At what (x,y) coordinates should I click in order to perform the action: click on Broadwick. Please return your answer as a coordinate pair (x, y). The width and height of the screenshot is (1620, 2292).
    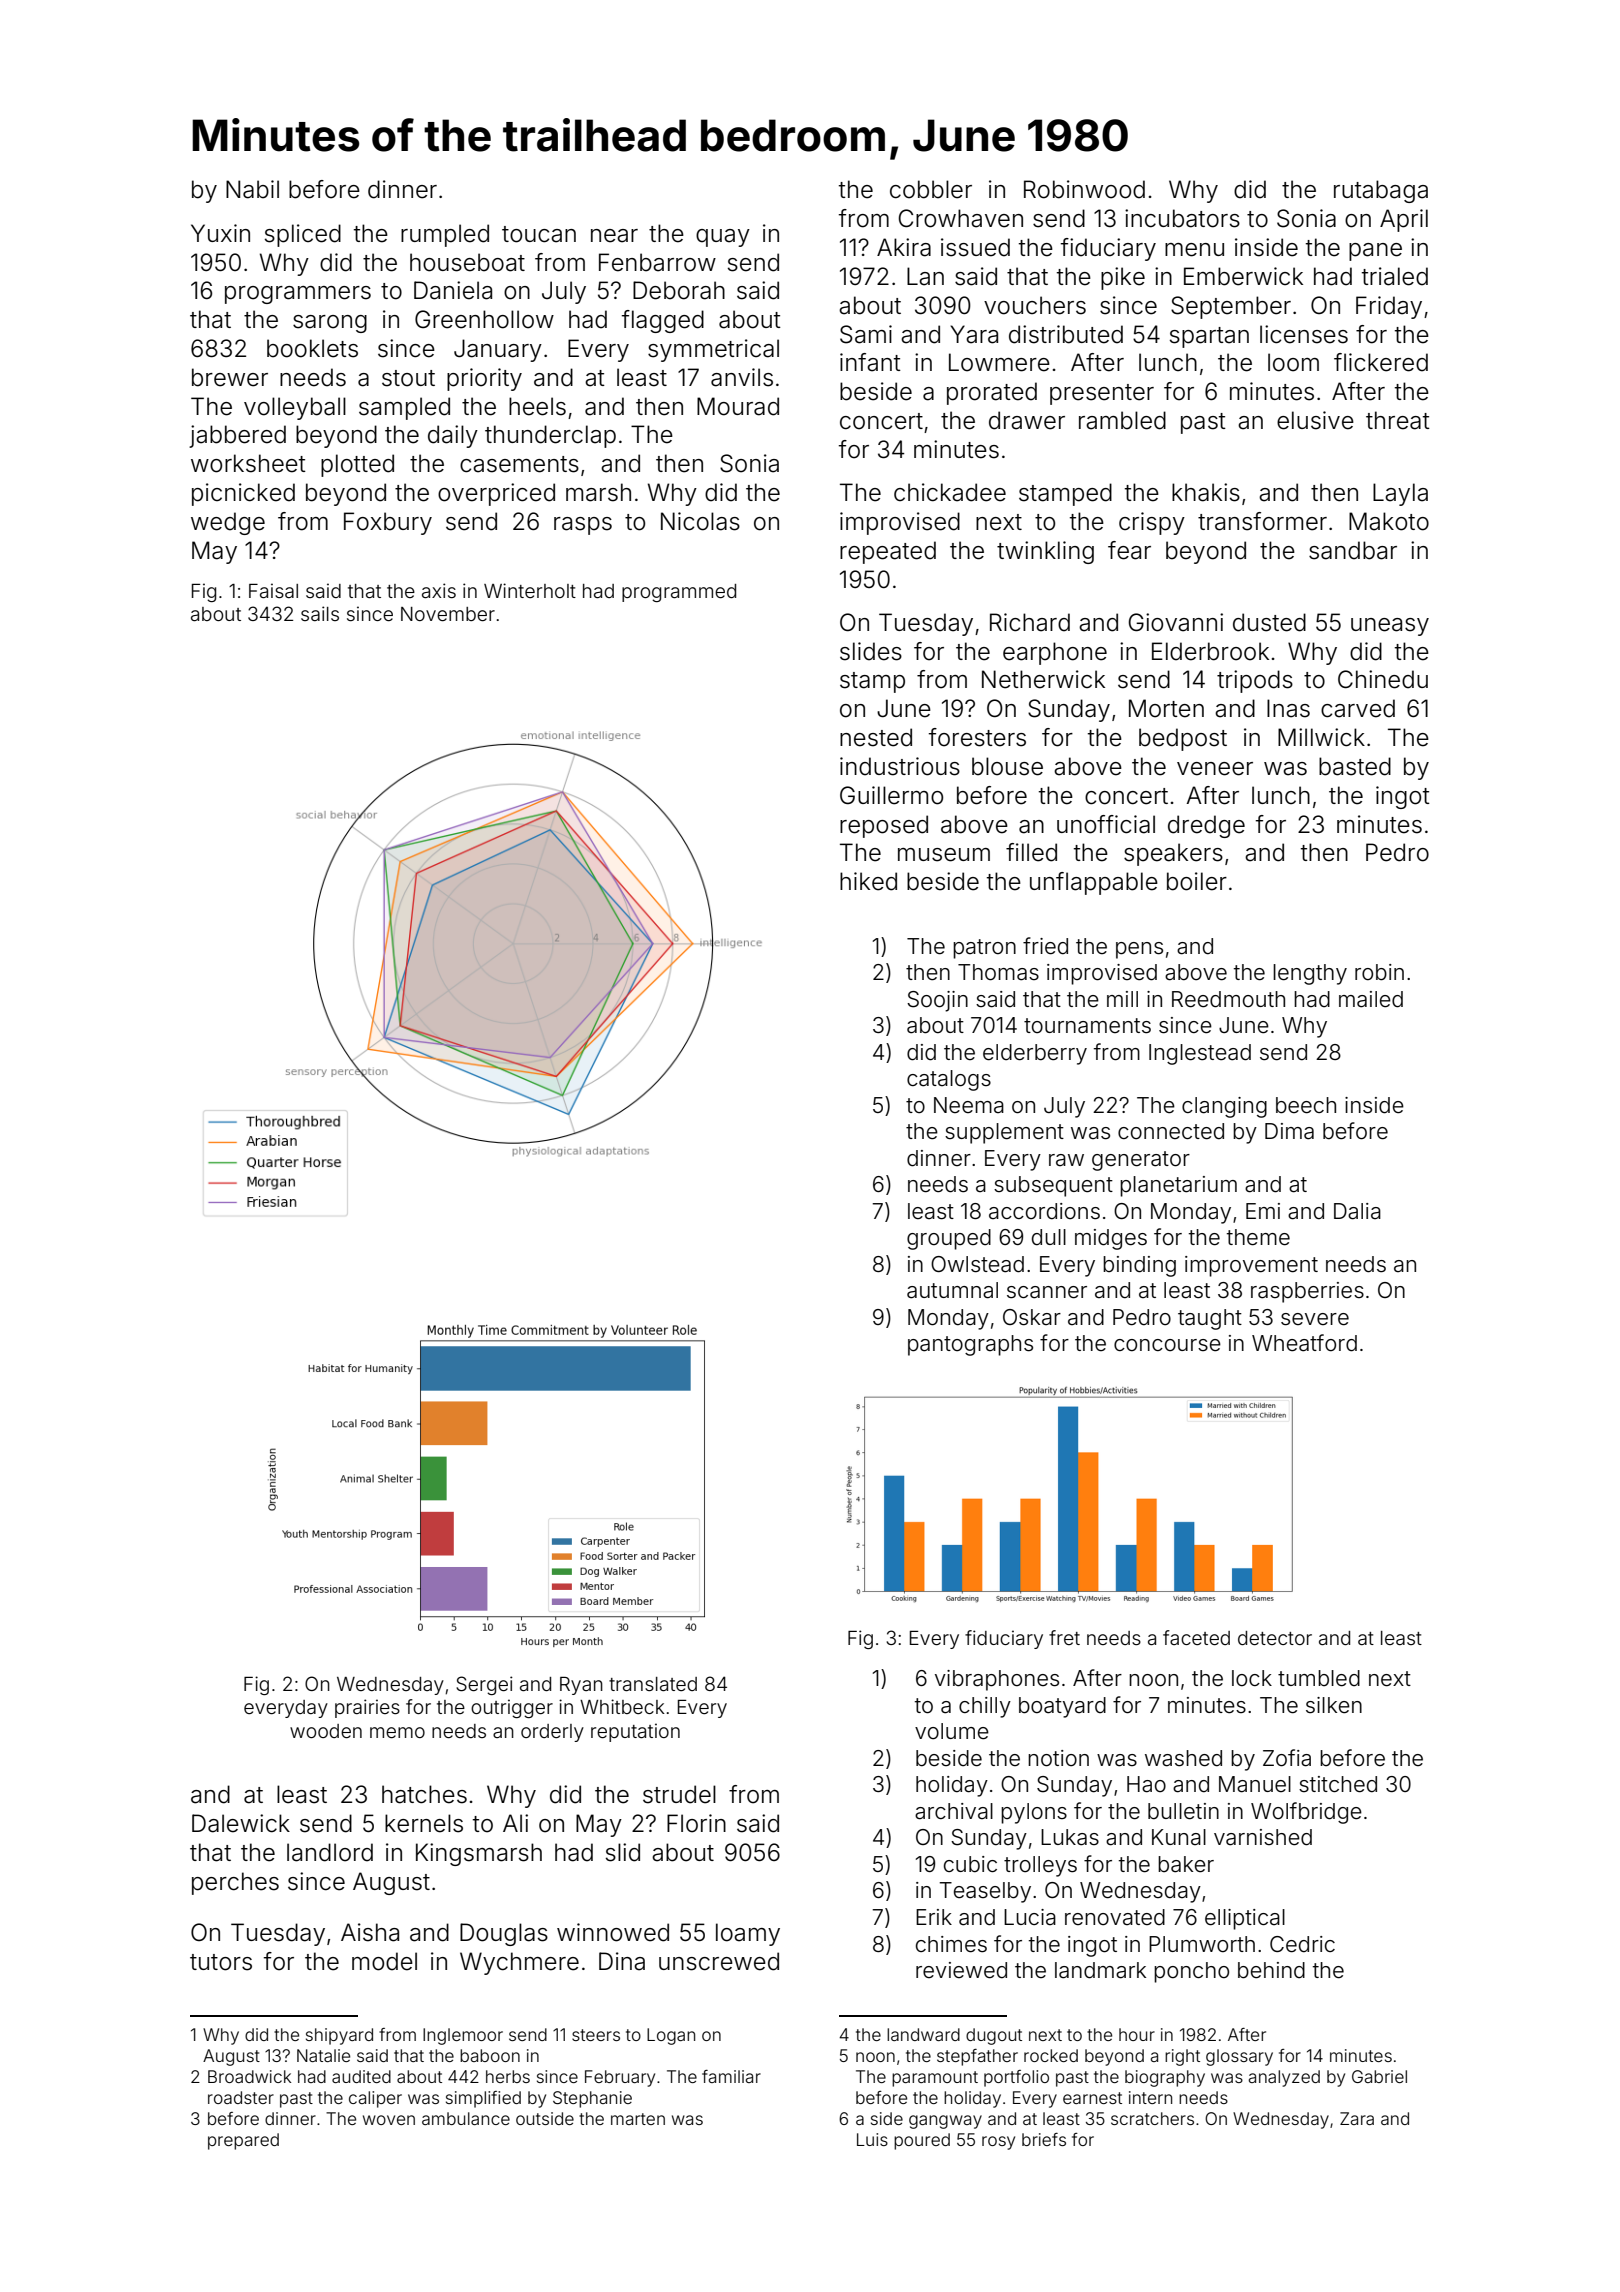
    Looking at the image, I should click on (249, 2076).
